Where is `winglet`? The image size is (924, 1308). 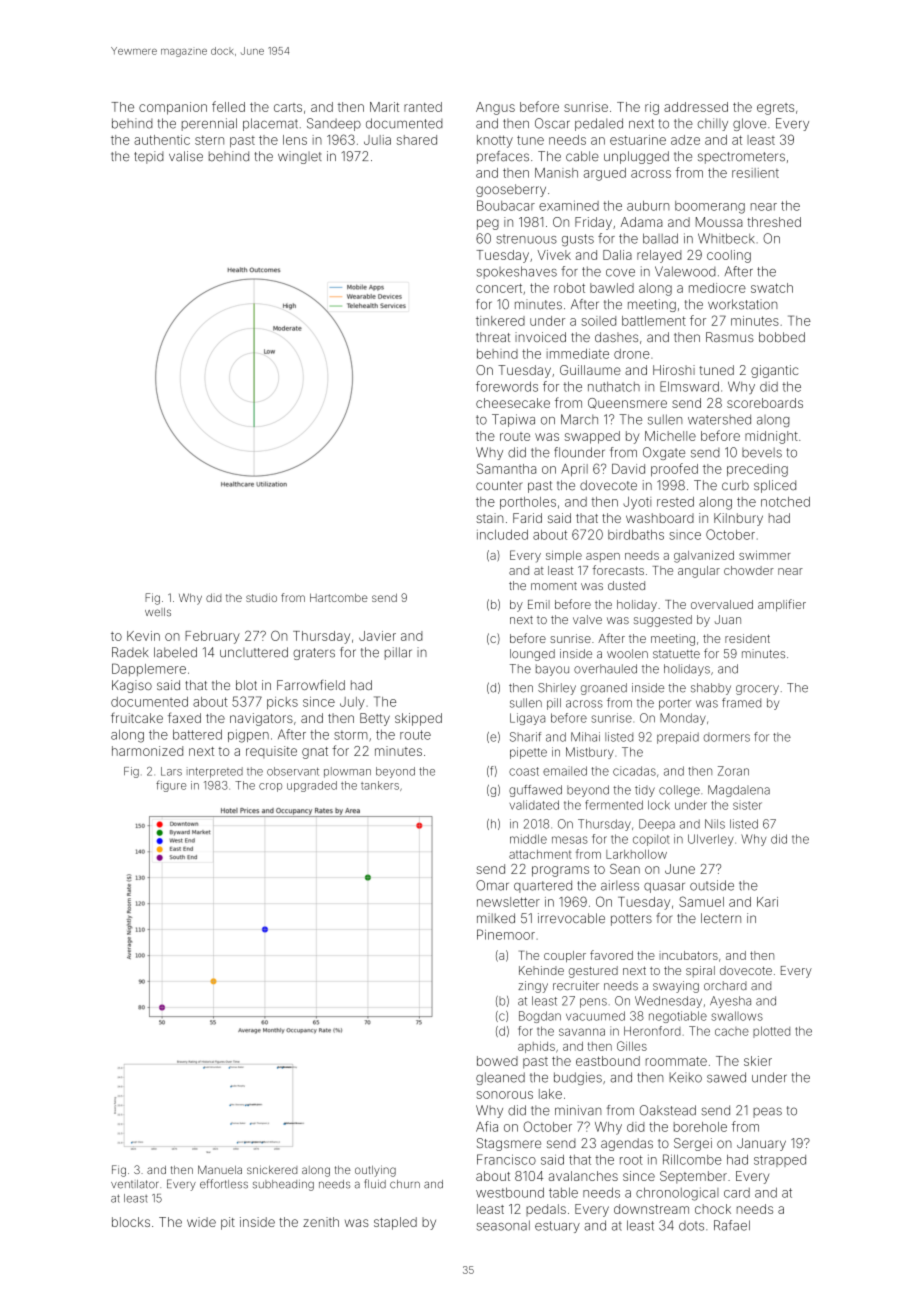 winglet is located at coordinates (300, 157).
